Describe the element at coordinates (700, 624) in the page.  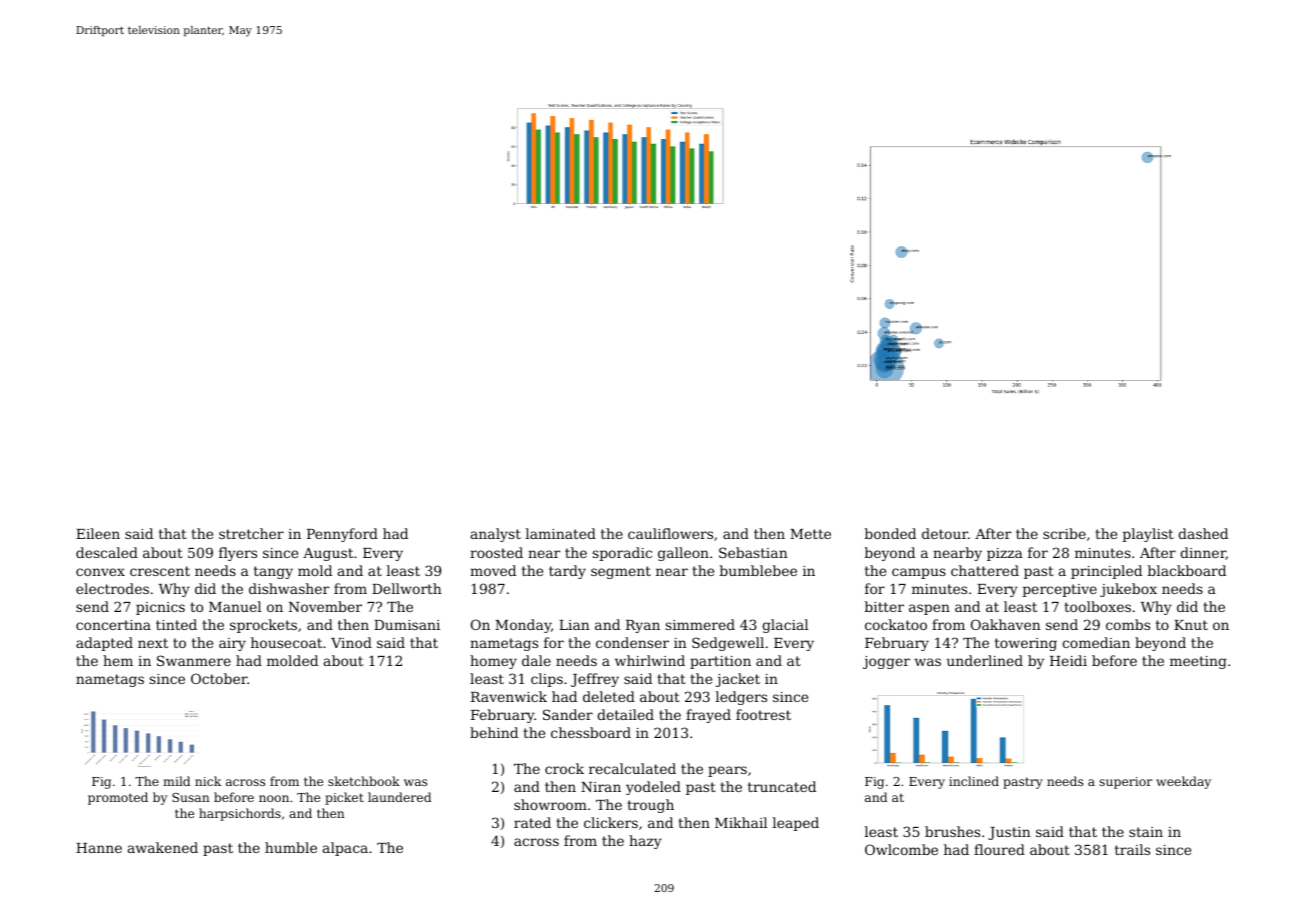
I see `simmered` at that location.
